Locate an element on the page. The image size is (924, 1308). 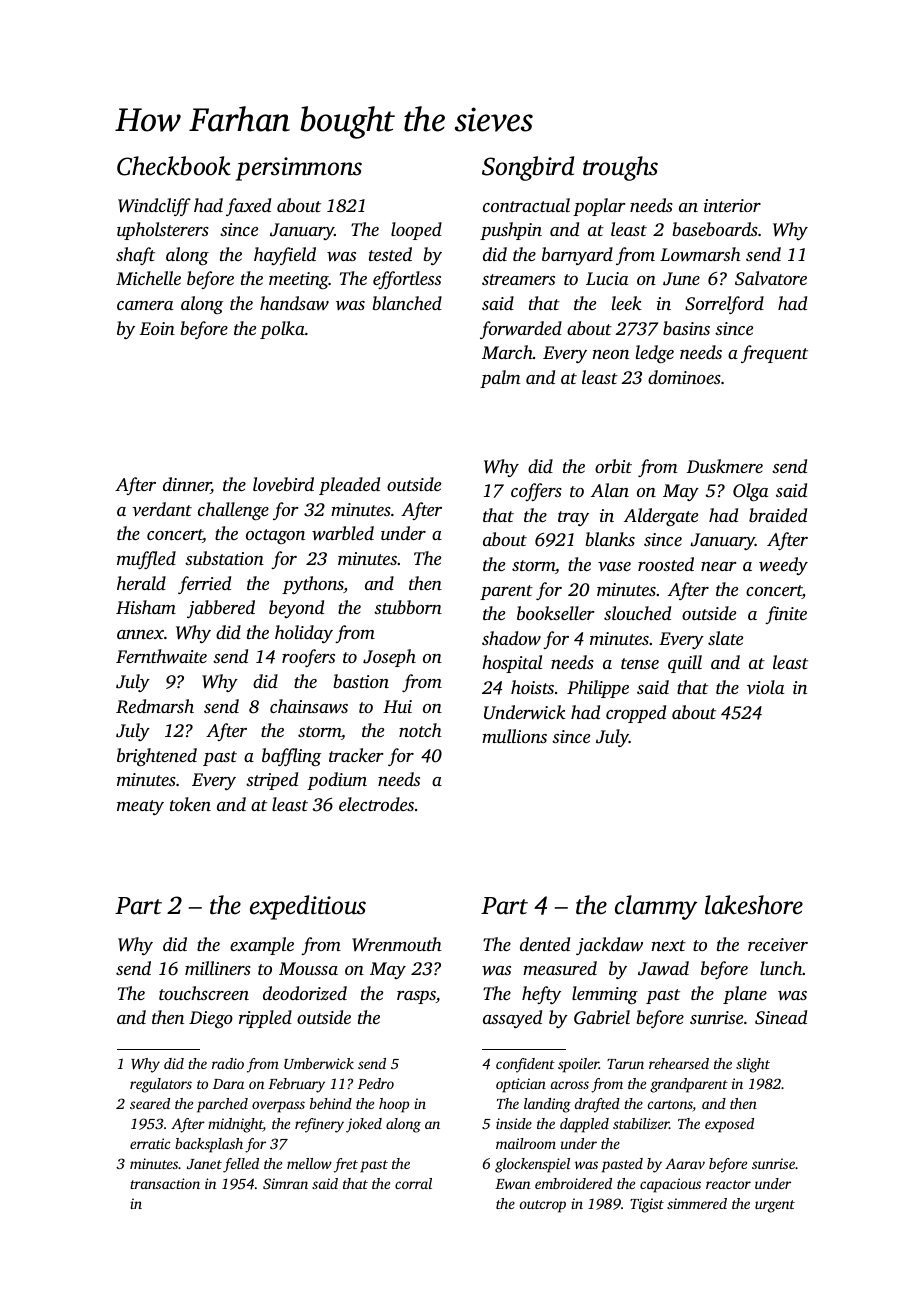
electrodes is located at coordinates (376, 804).
